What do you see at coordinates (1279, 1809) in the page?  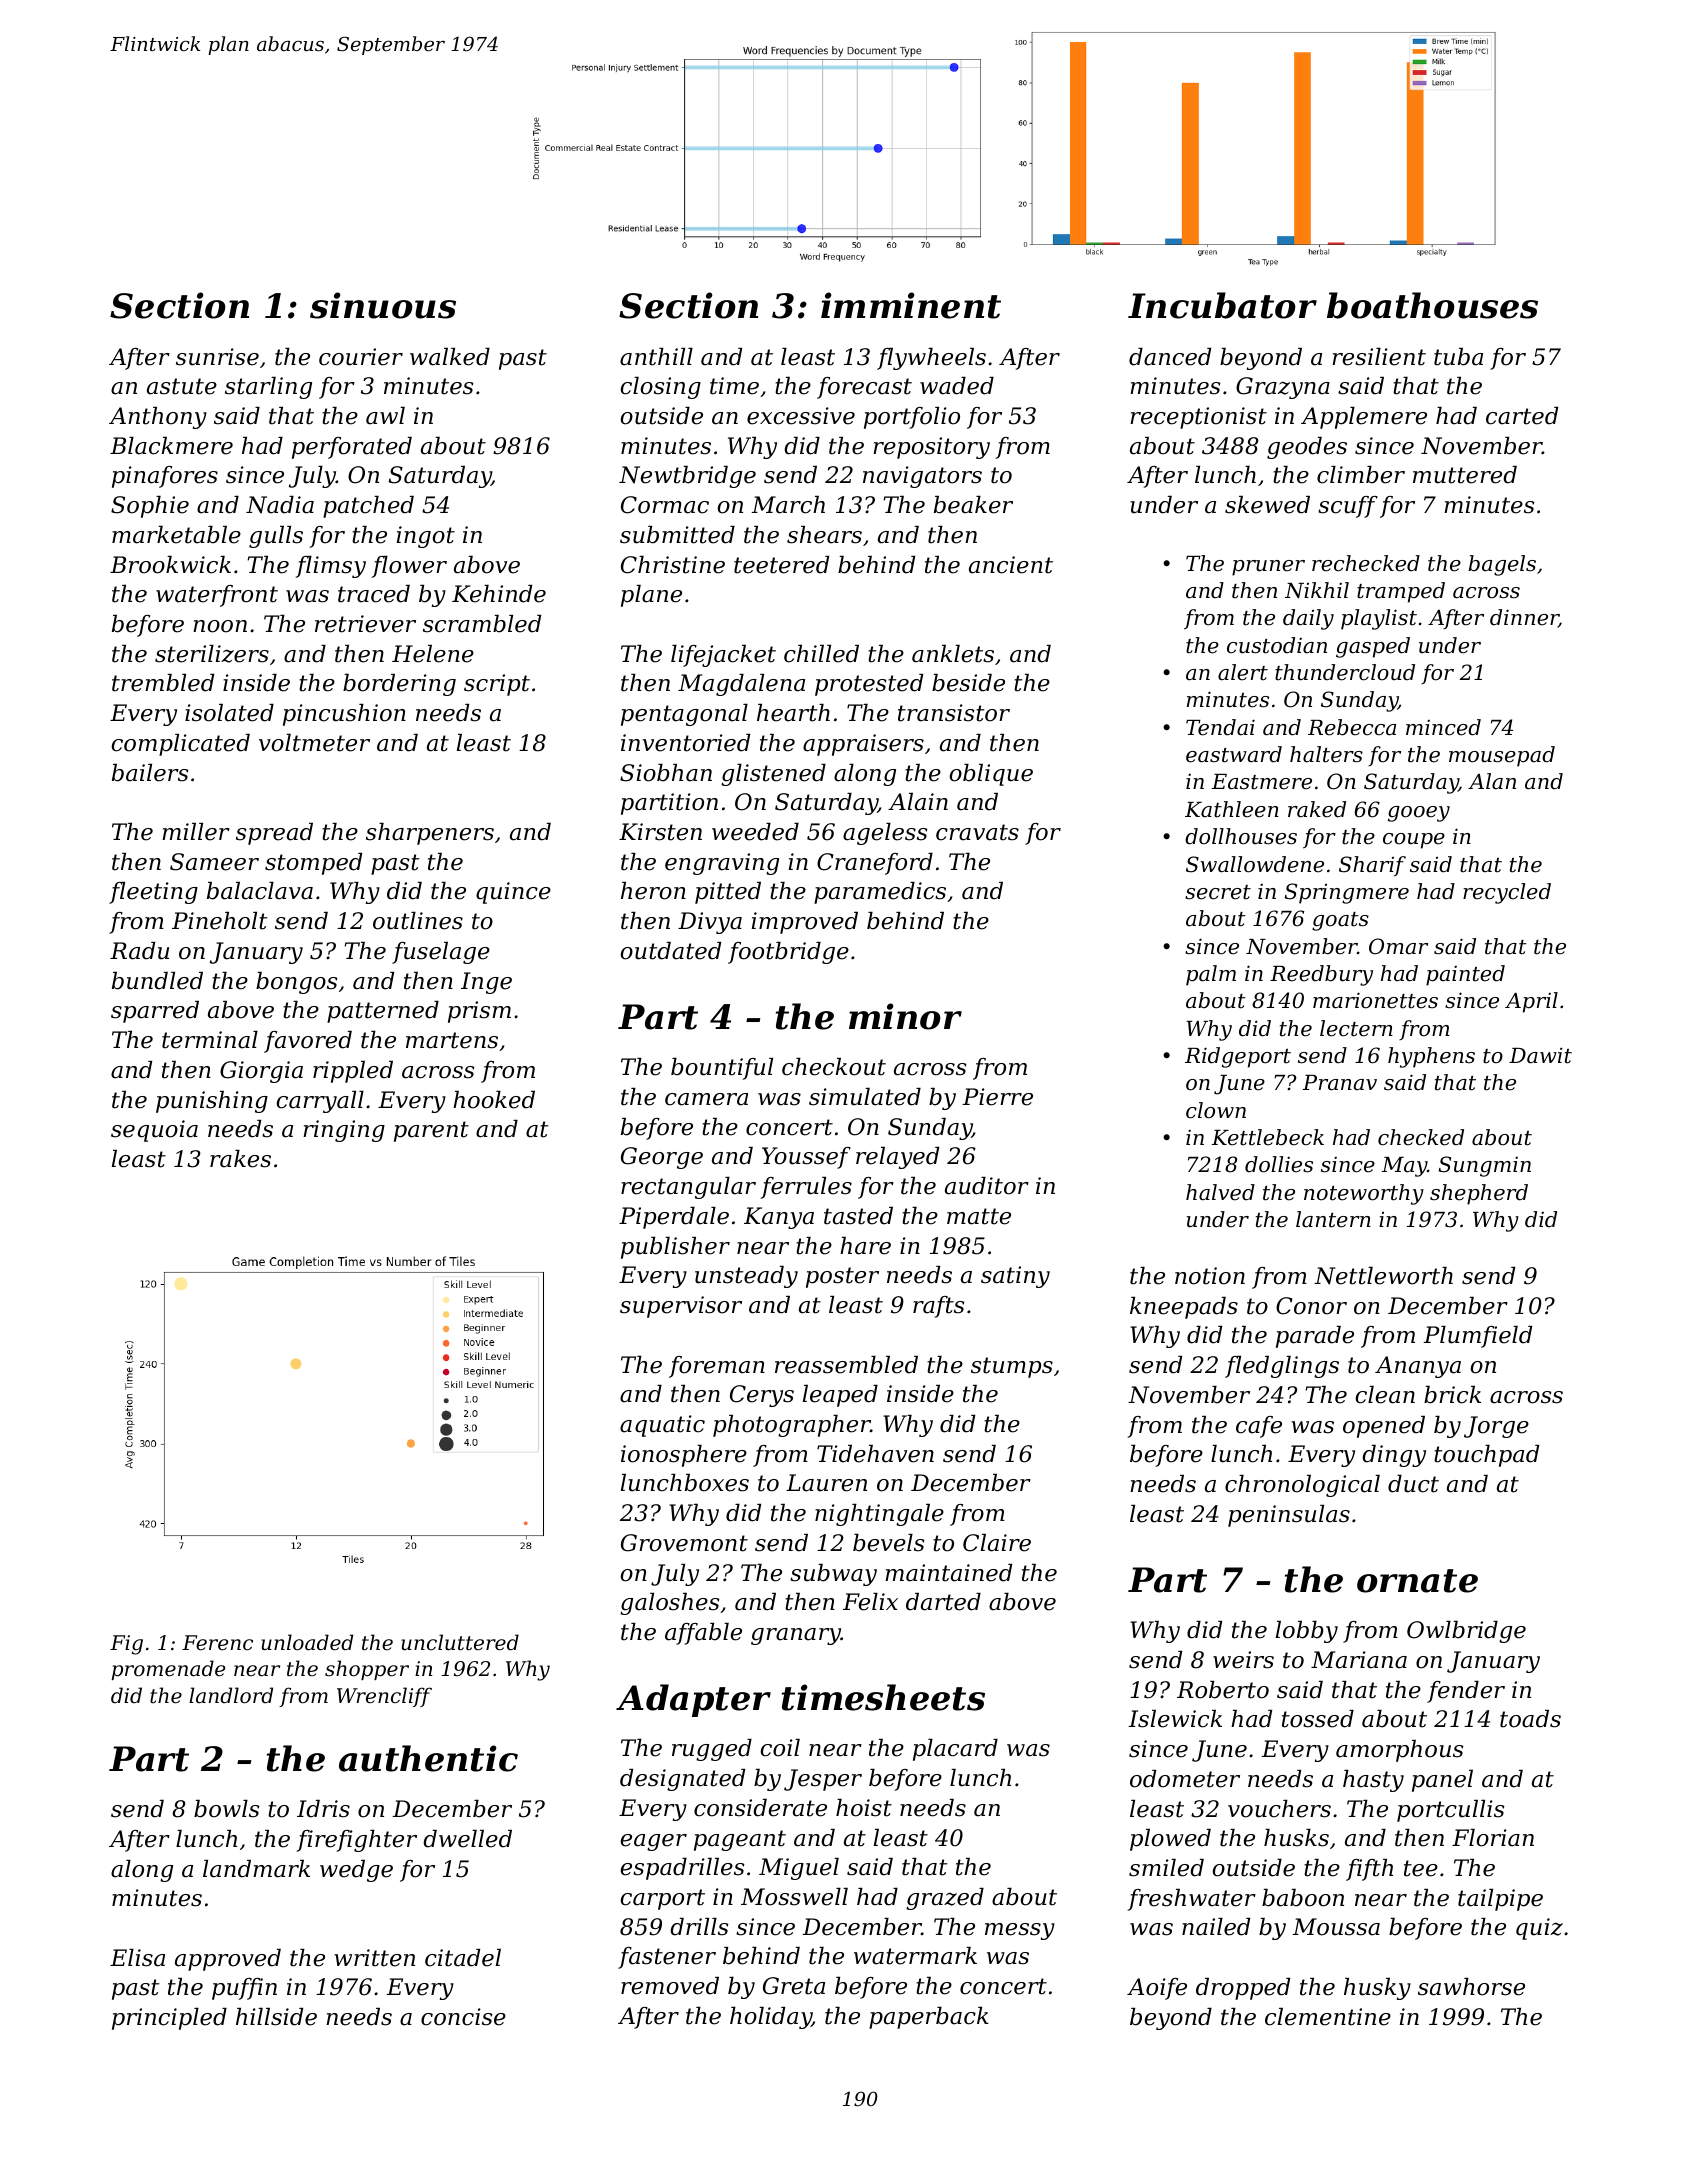 I see `vouchers` at bounding box center [1279, 1809].
